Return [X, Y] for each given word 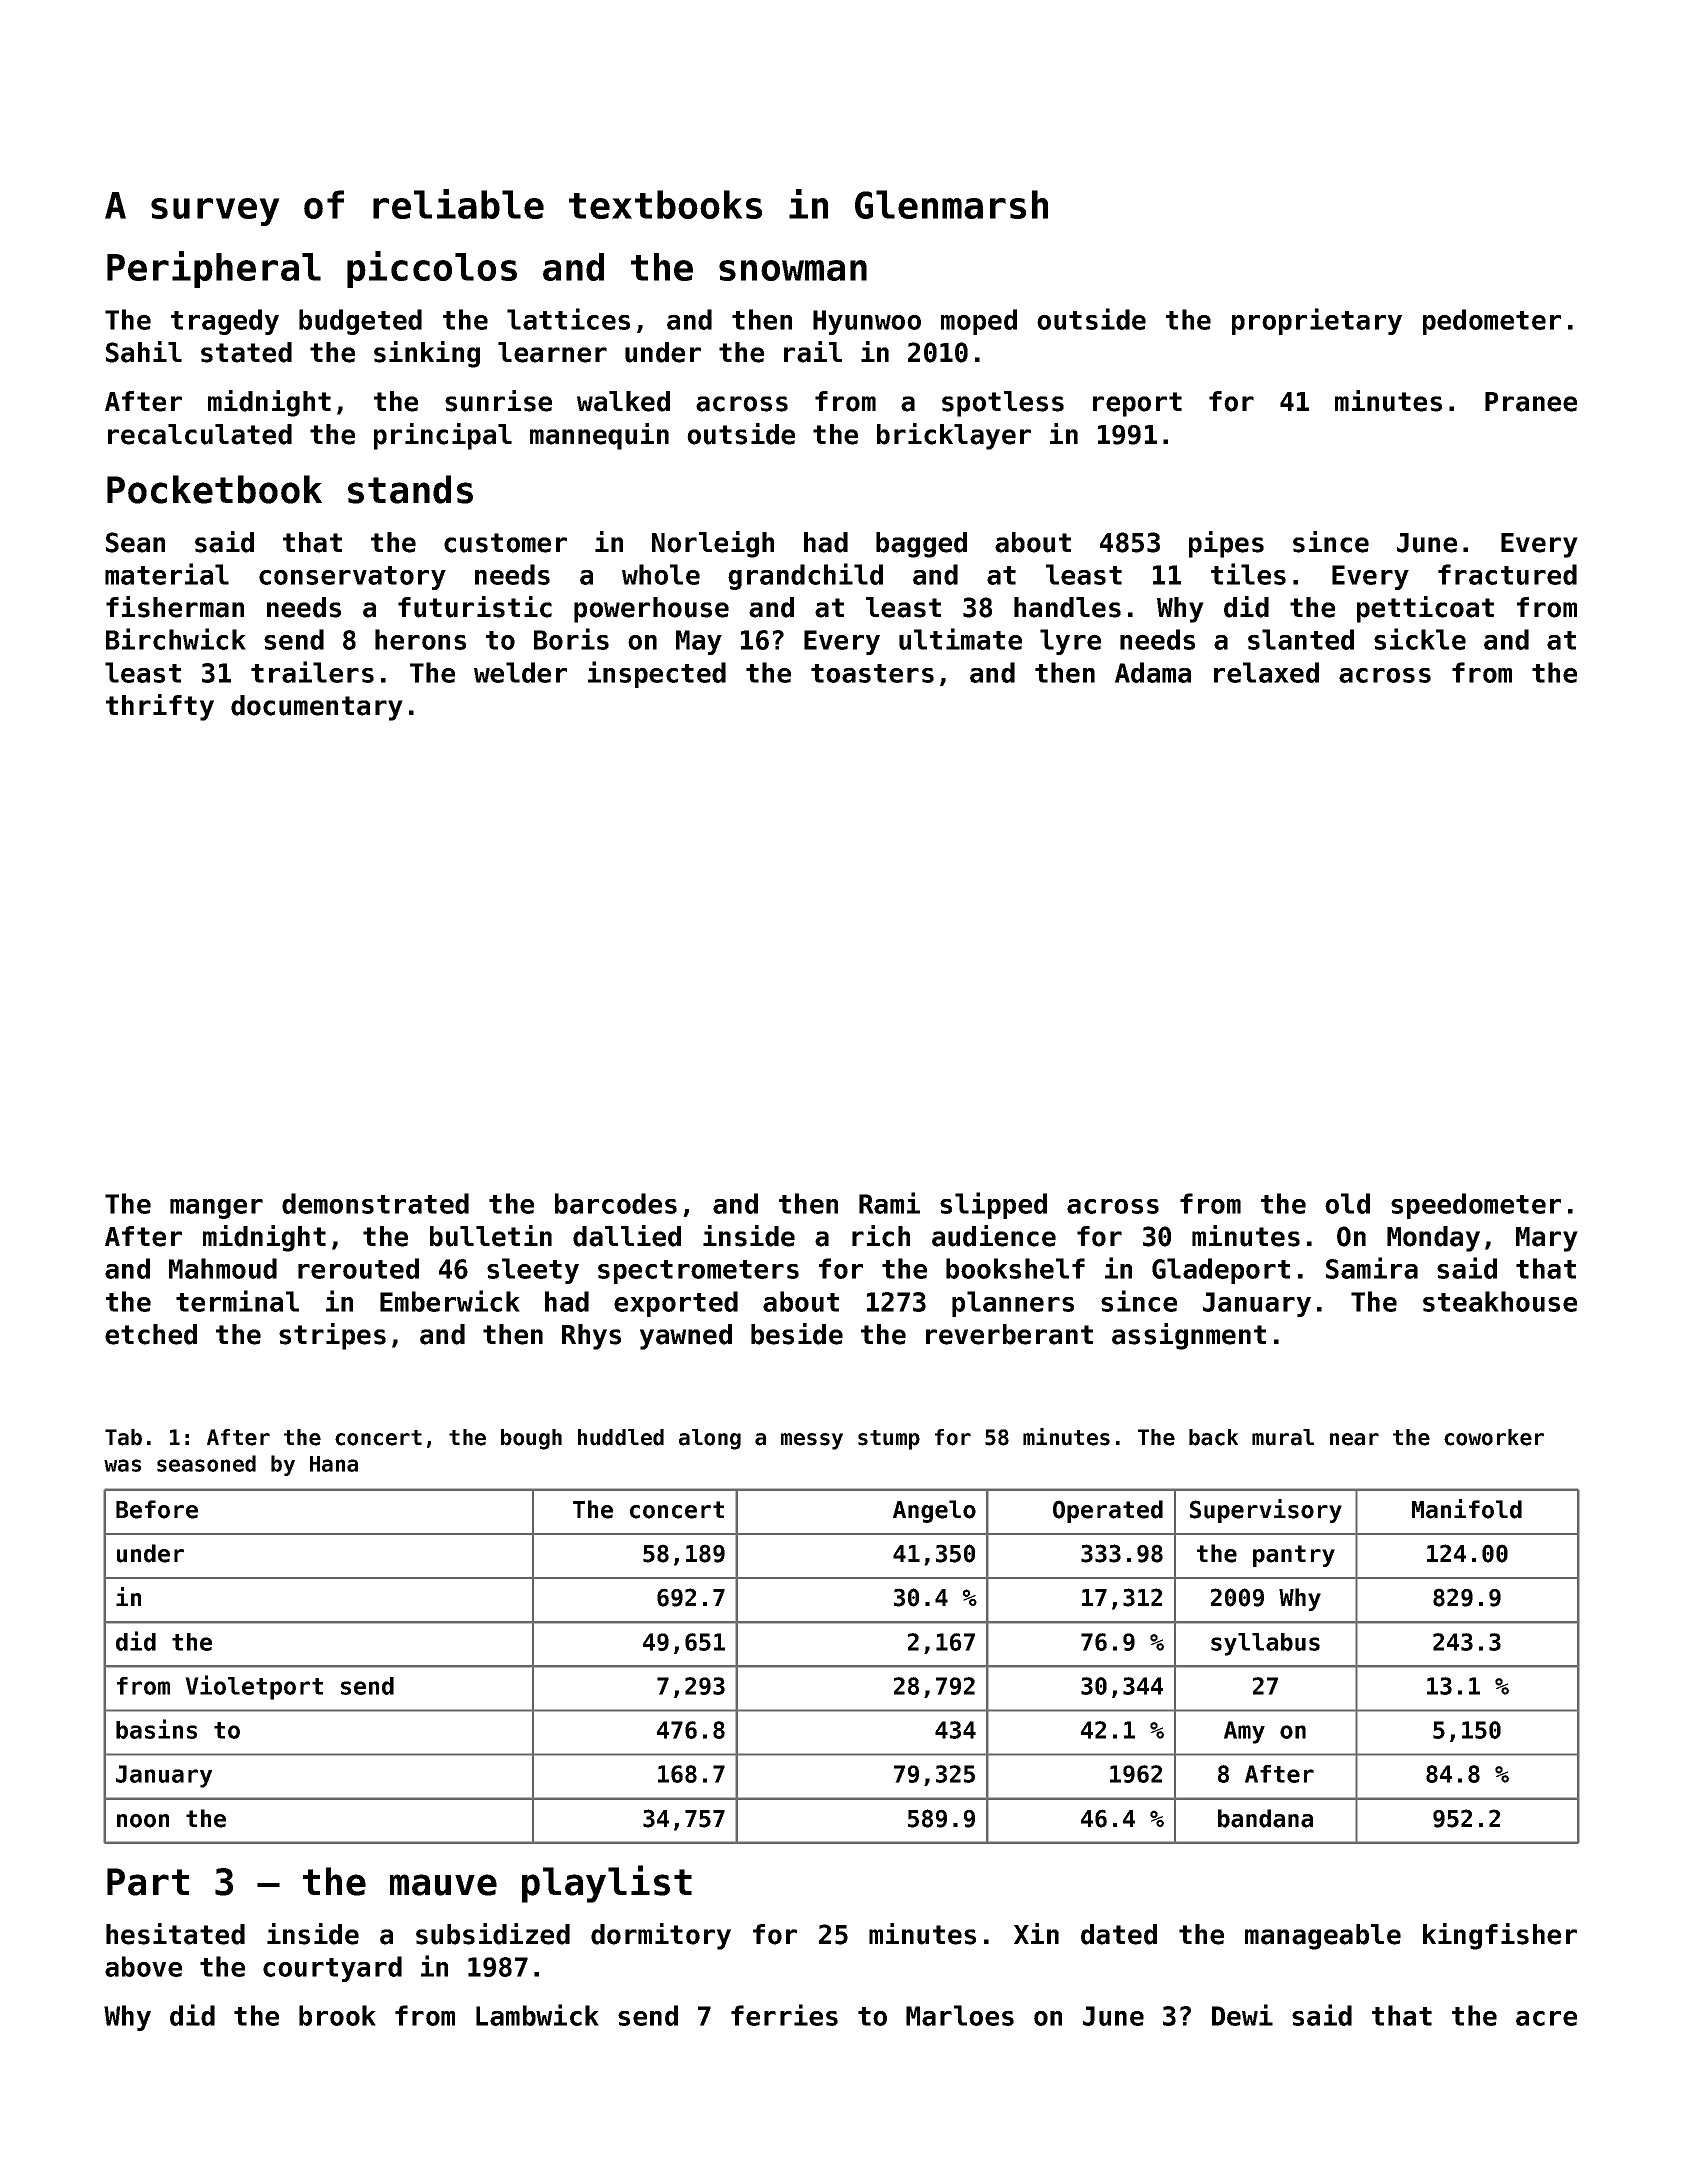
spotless [1003, 404]
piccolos [432, 269]
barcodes [616, 1203]
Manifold [1467, 1509]
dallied [627, 1236]
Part [148, 1882]
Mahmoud [223, 1268]
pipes [1226, 544]
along [710, 1439]
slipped [993, 1205]
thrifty [160, 707]
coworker [1494, 1437]
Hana [334, 1464]
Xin [1036, 1933]
